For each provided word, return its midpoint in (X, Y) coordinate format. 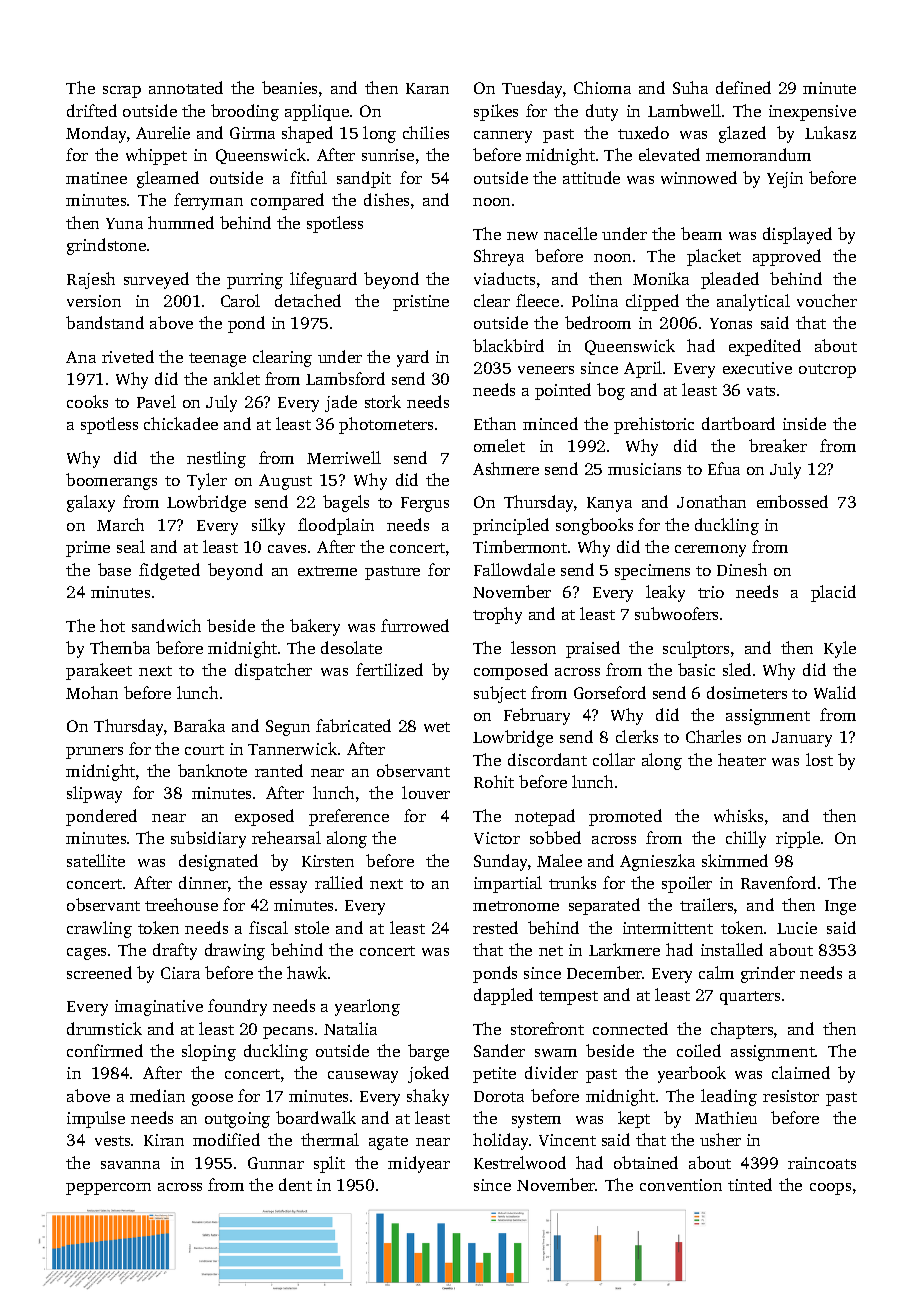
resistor (791, 1096)
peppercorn (108, 1189)
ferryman (208, 201)
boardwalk (316, 1117)
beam (701, 233)
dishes (386, 199)
